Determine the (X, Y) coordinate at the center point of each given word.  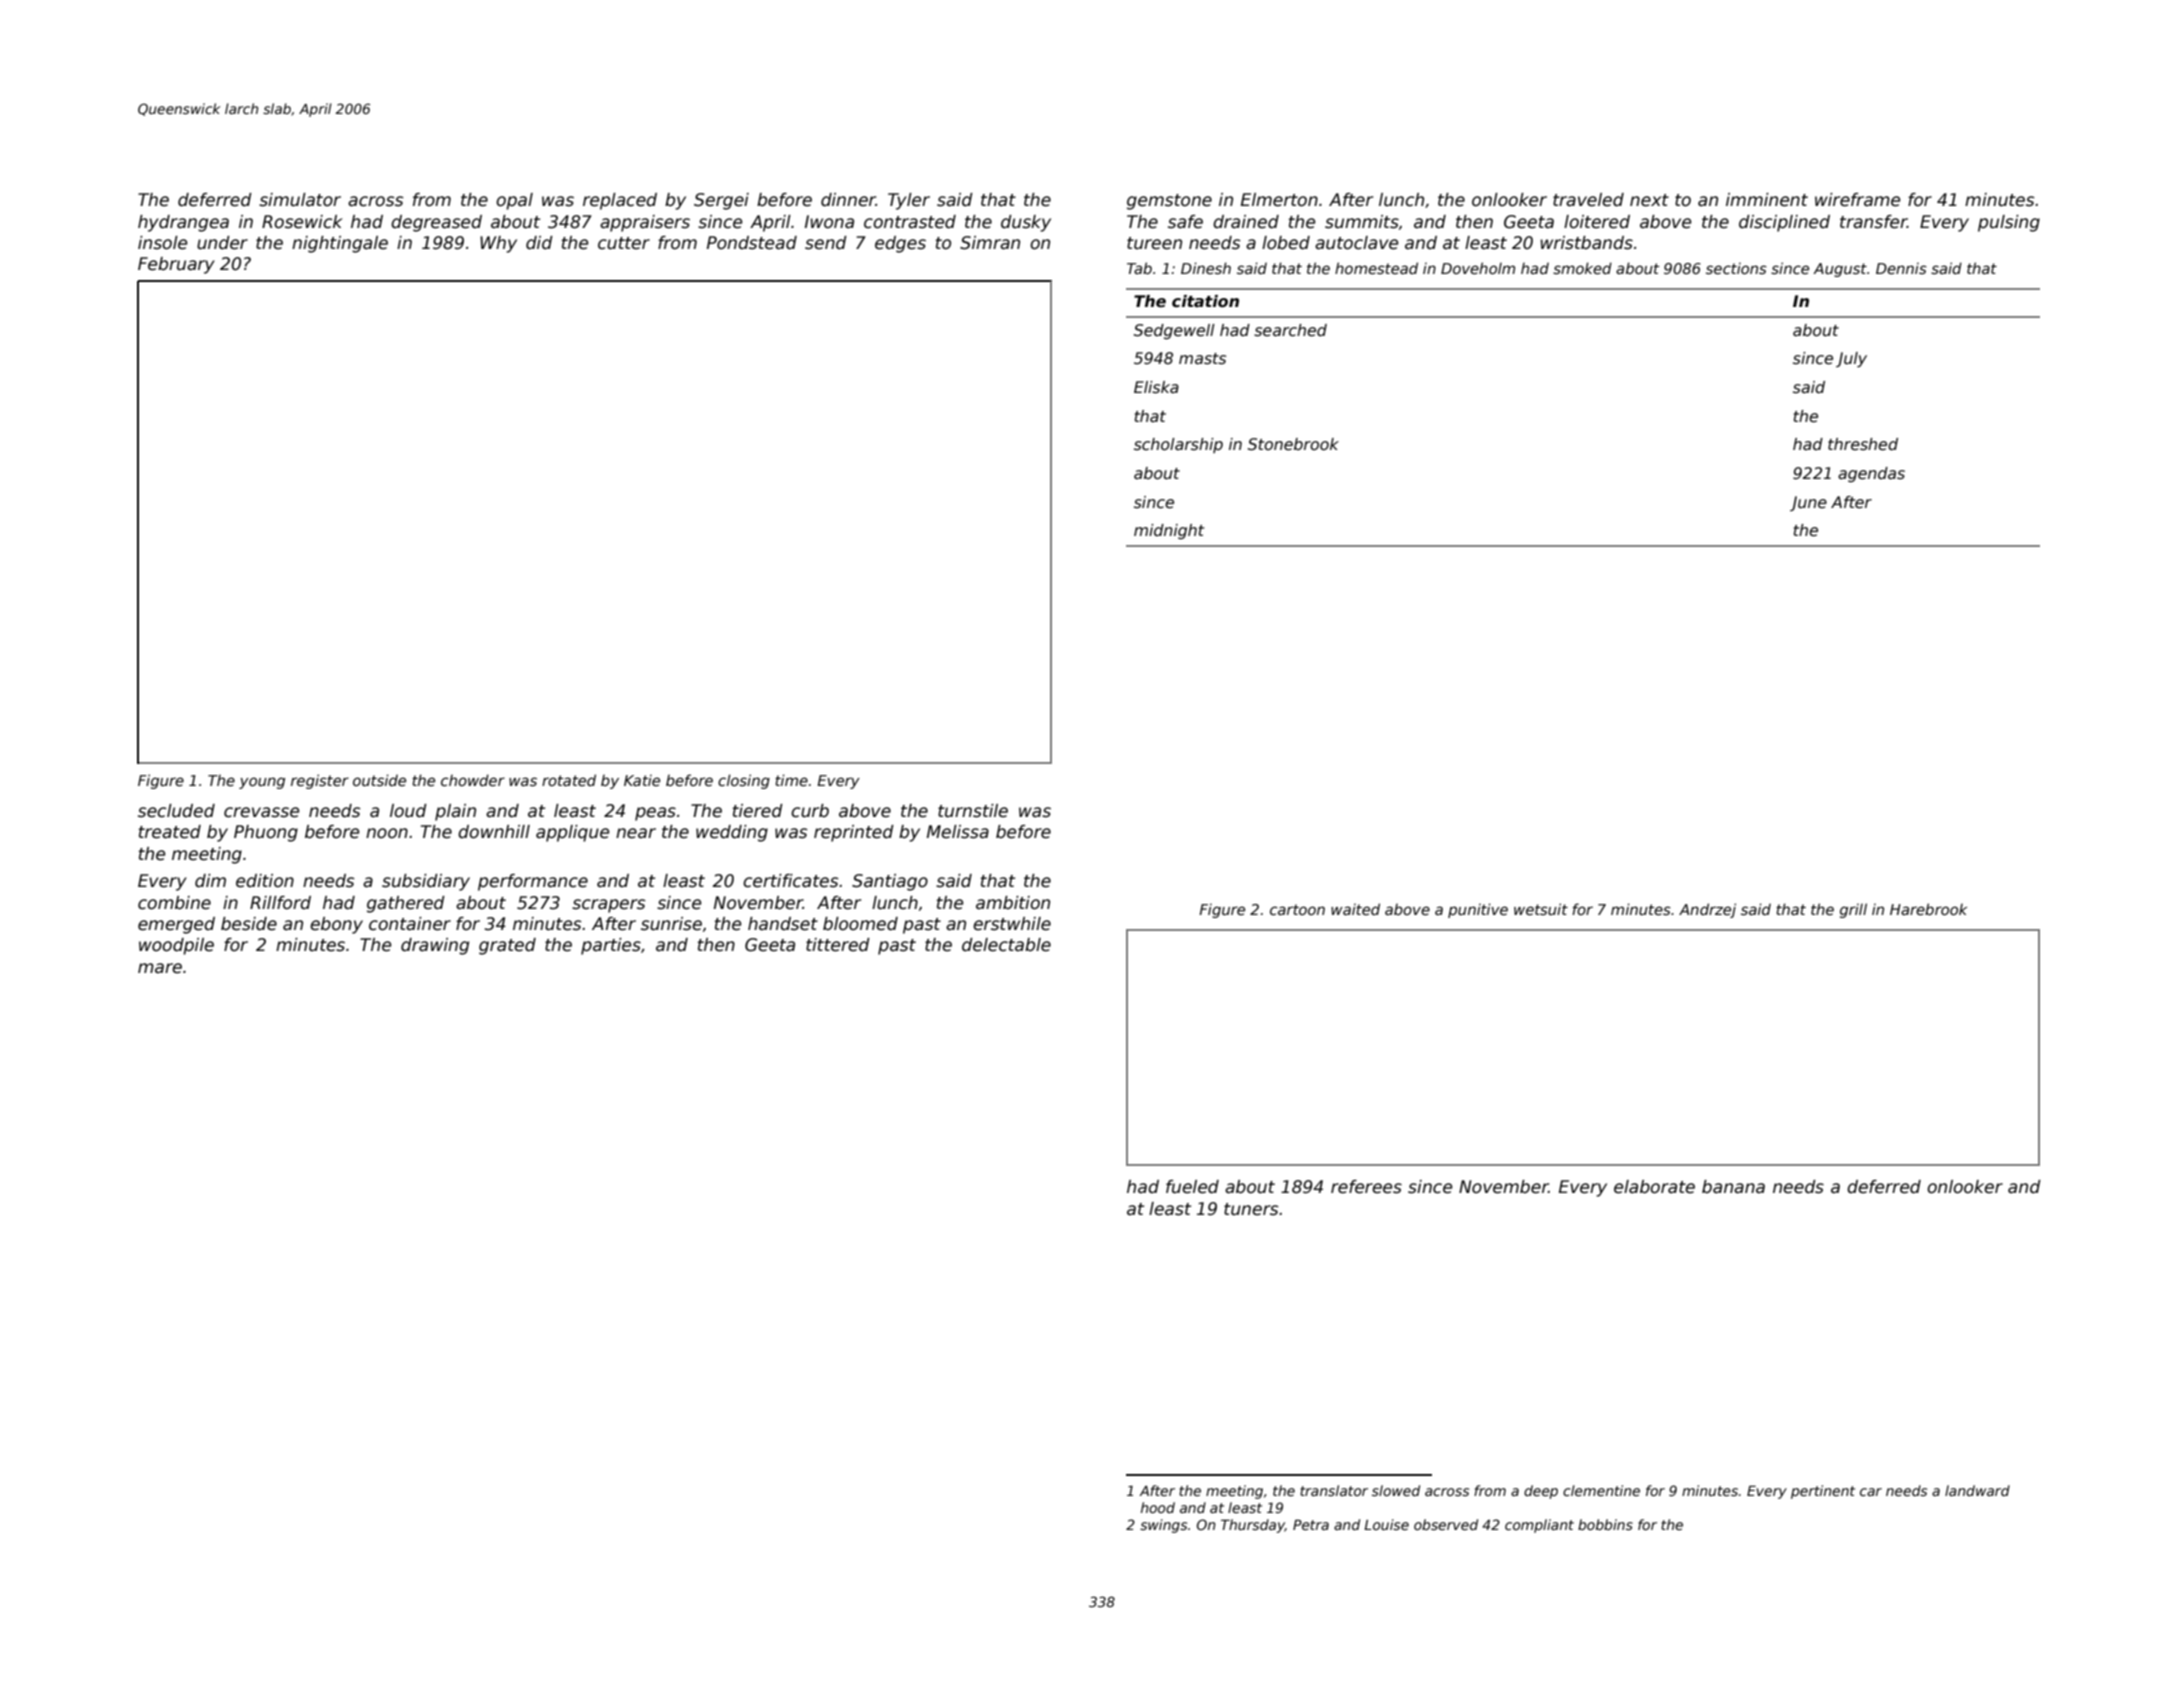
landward (1977, 1490)
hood (1158, 1507)
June (1808, 503)
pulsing (2009, 223)
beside (249, 924)
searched (1290, 330)
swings (1163, 1526)
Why (498, 244)
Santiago (890, 882)
